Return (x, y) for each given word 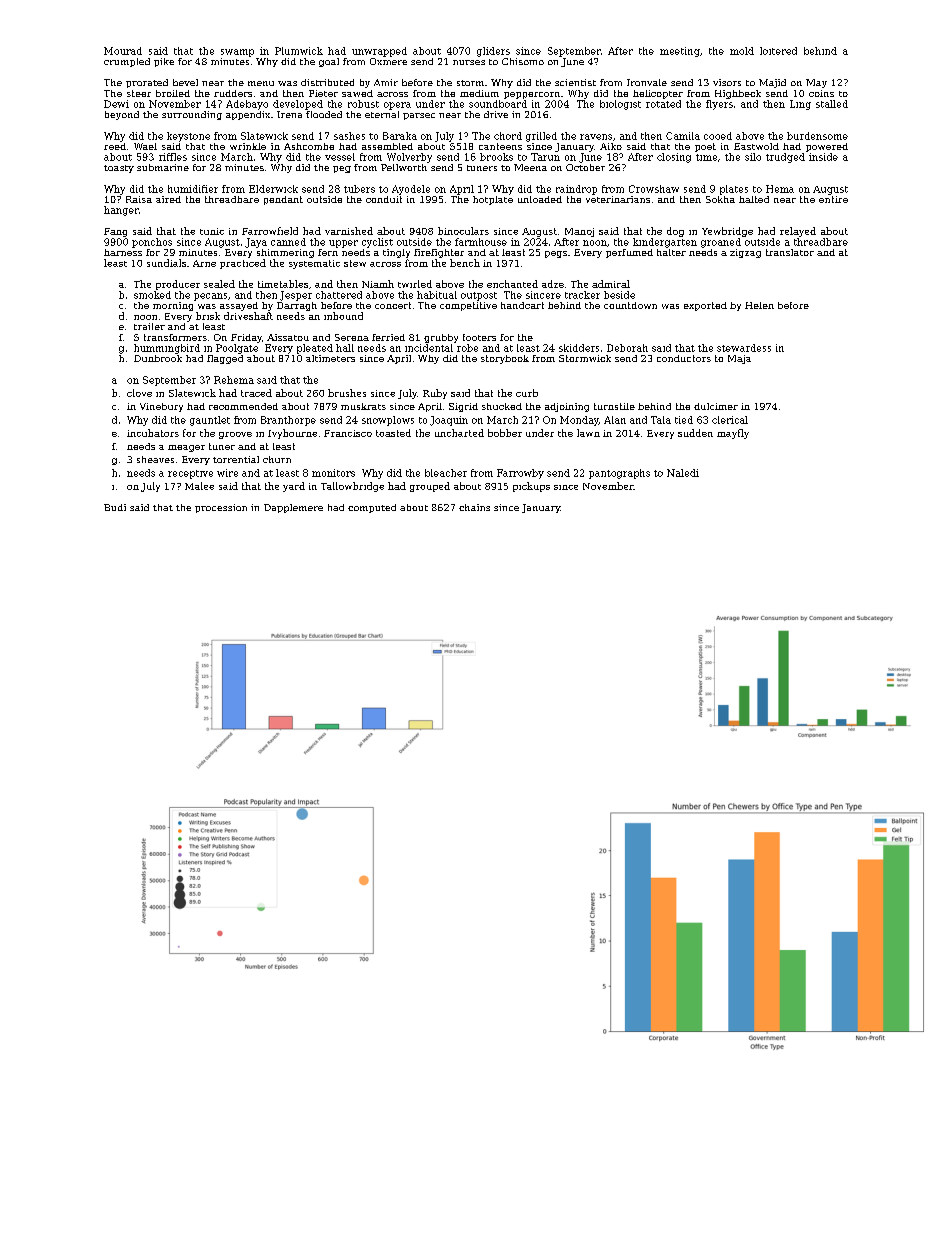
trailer (149, 326)
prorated (147, 83)
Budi (115, 507)
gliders (493, 52)
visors (727, 82)
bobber (505, 433)
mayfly (733, 434)
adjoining (567, 407)
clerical (730, 420)
